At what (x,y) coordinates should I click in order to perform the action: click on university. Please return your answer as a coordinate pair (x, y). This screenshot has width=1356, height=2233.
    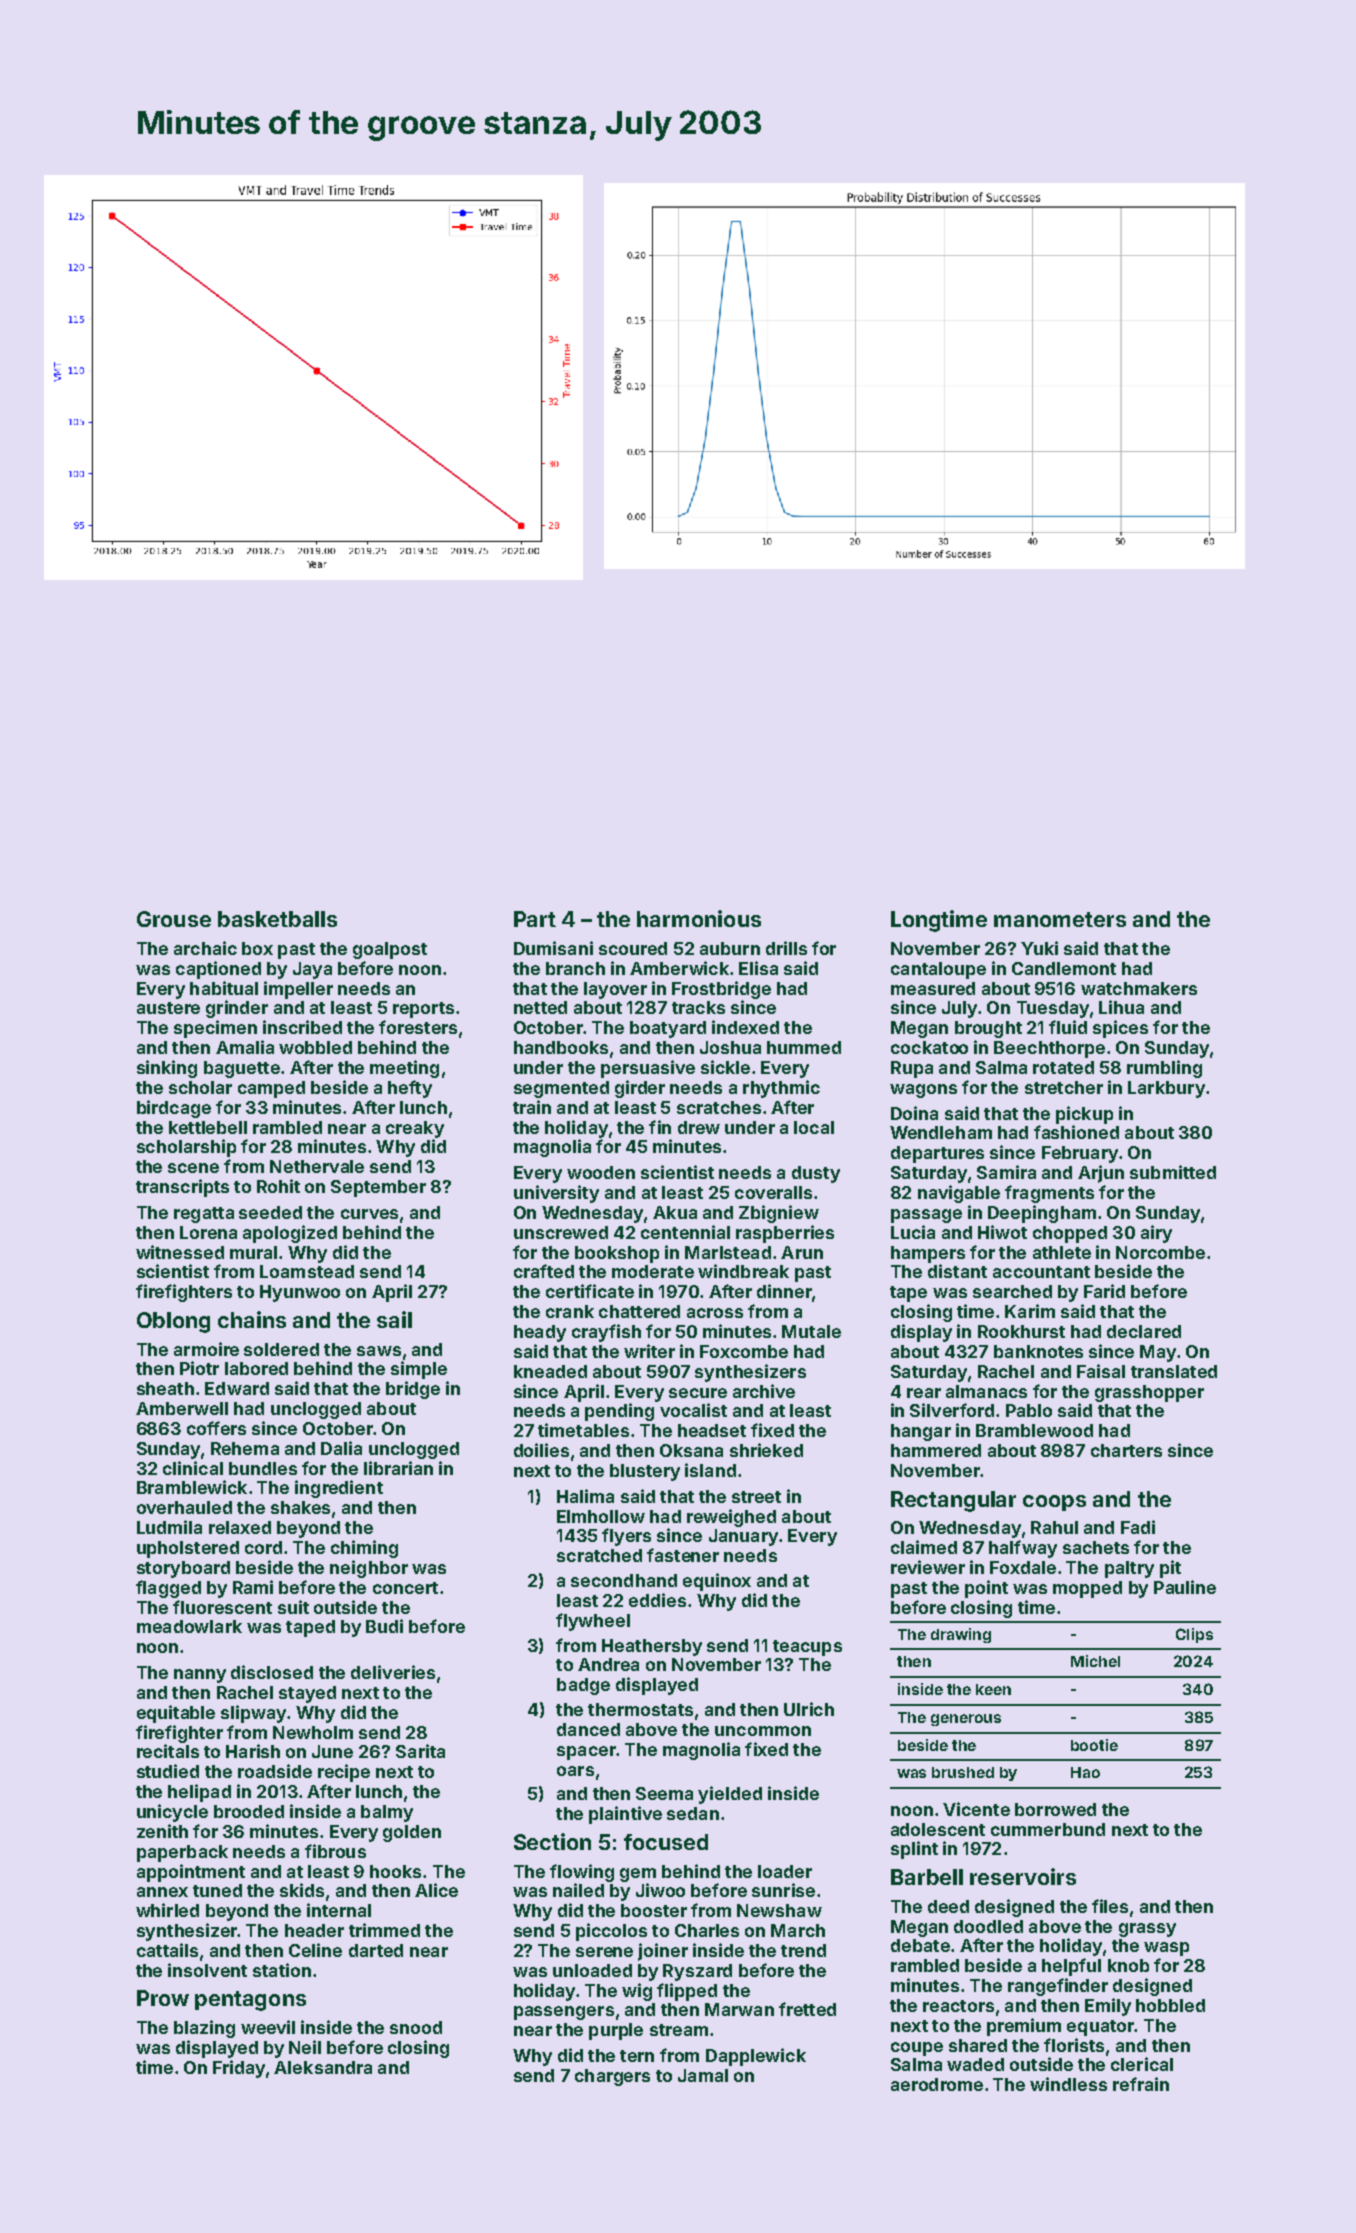
    Looking at the image, I should click on (556, 1194).
